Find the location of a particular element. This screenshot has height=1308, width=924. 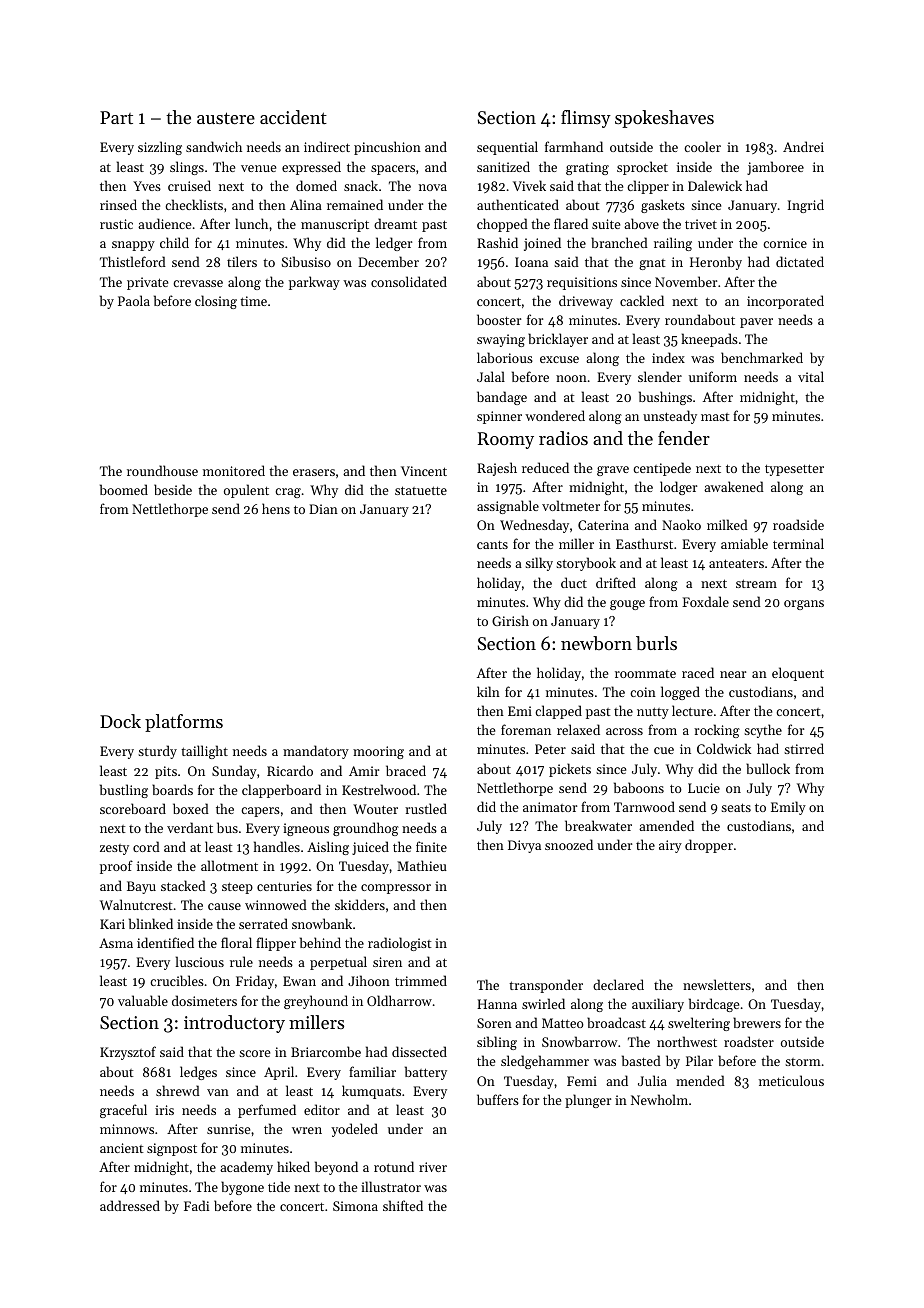

newsletters is located at coordinates (717, 984).
